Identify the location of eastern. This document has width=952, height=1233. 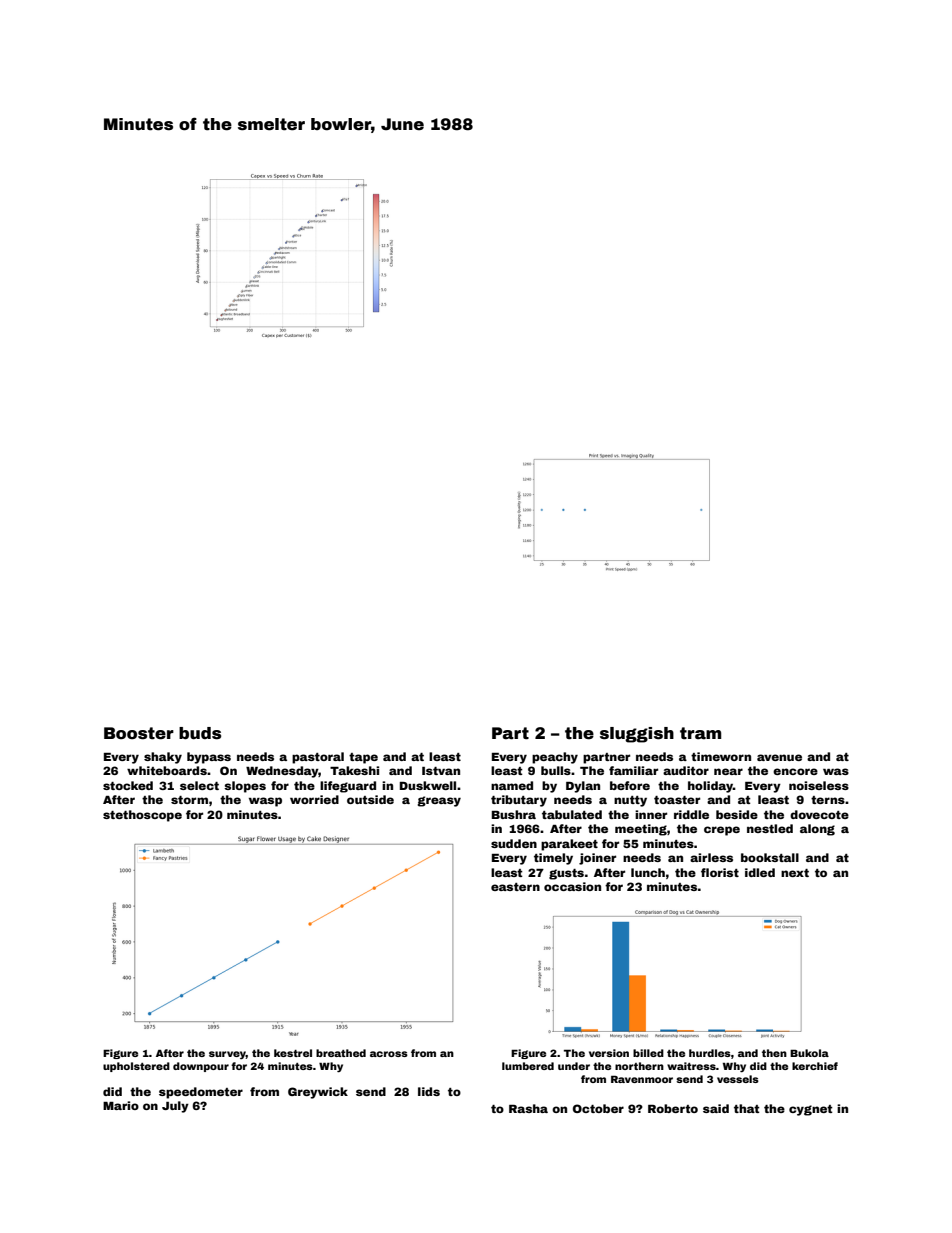
(515, 887).
